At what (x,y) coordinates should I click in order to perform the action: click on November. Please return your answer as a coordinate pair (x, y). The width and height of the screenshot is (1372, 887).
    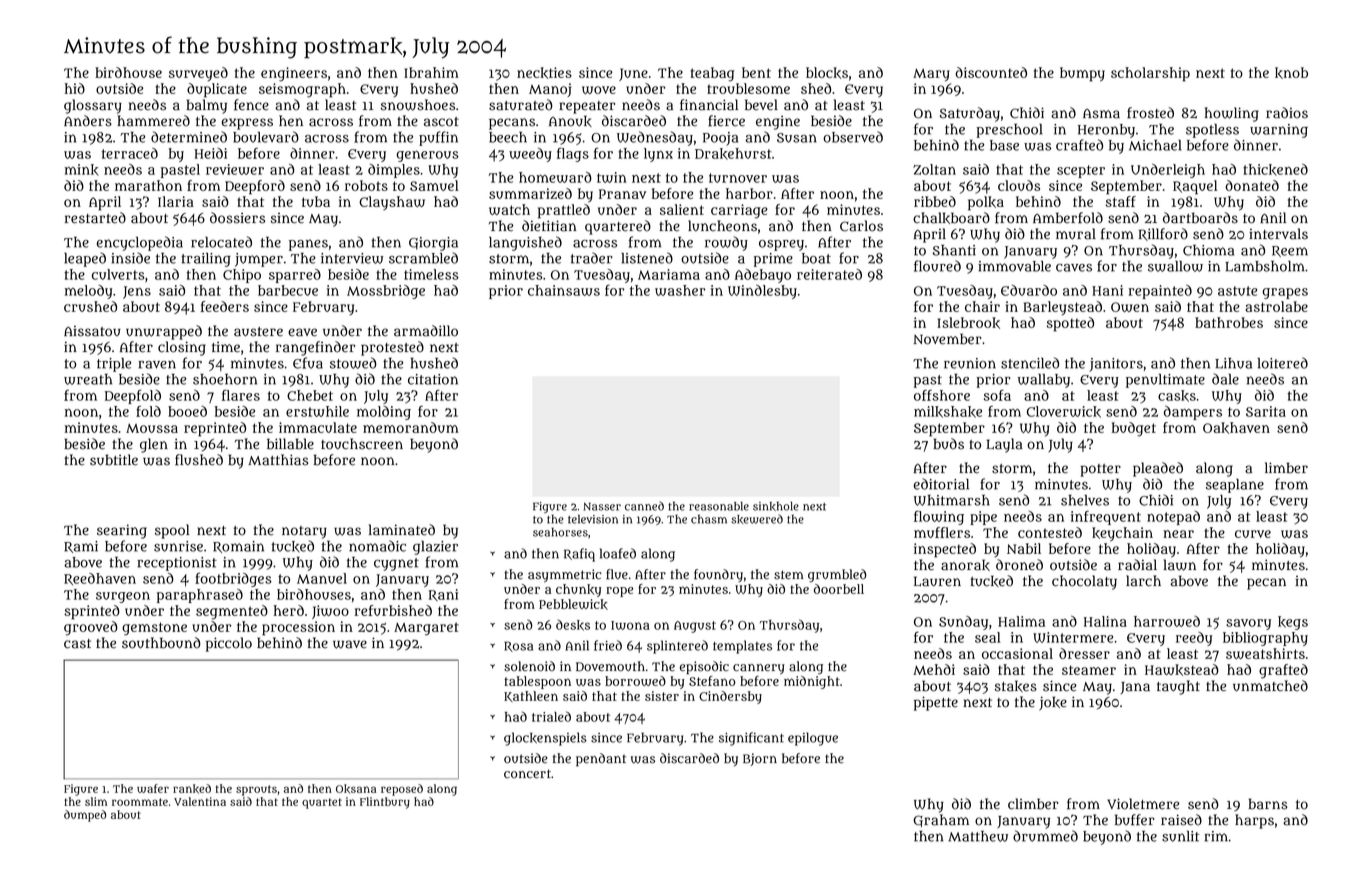
    Looking at the image, I should click on (947, 339).
